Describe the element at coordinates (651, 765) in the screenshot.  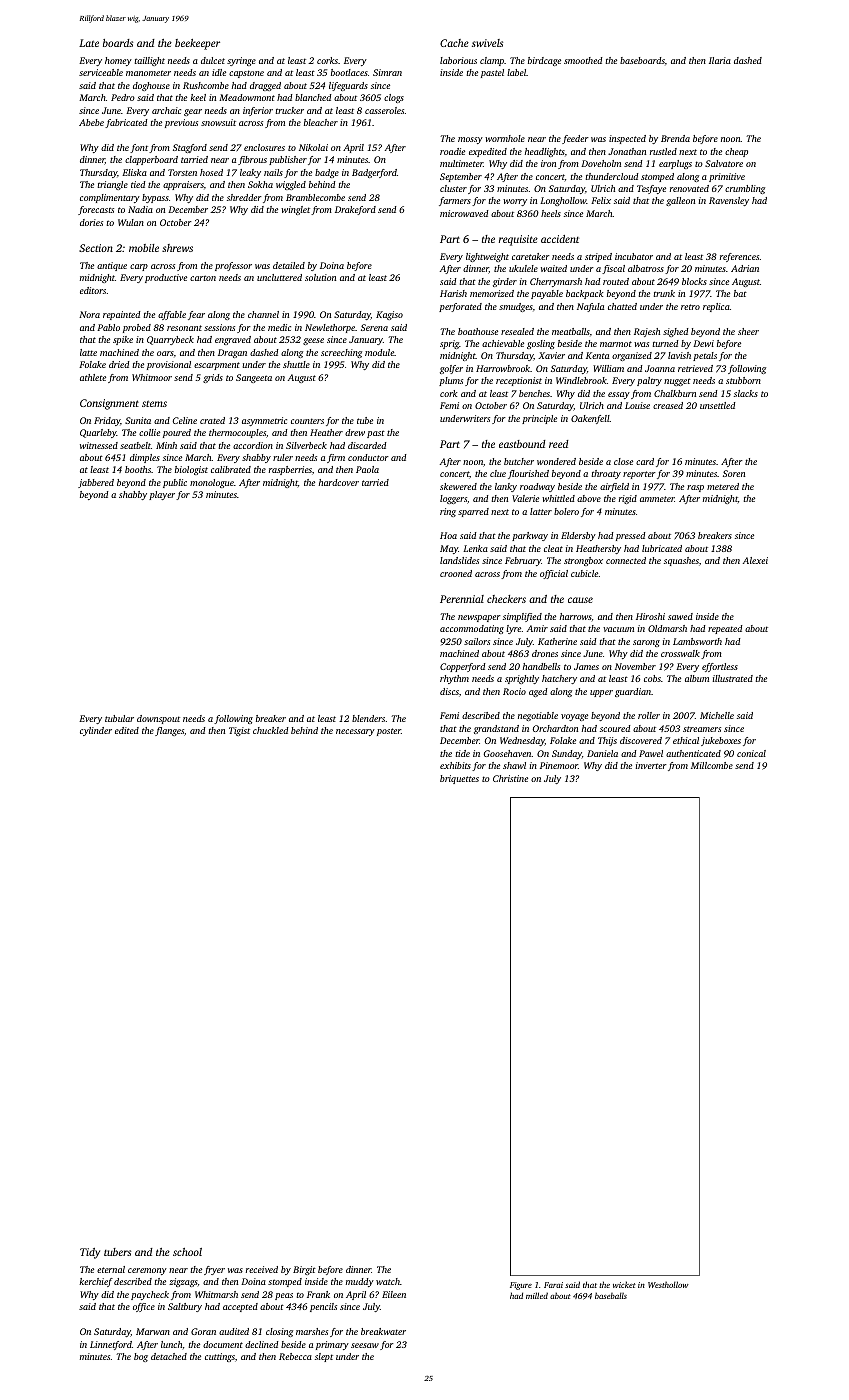
I see `inverter` at that location.
